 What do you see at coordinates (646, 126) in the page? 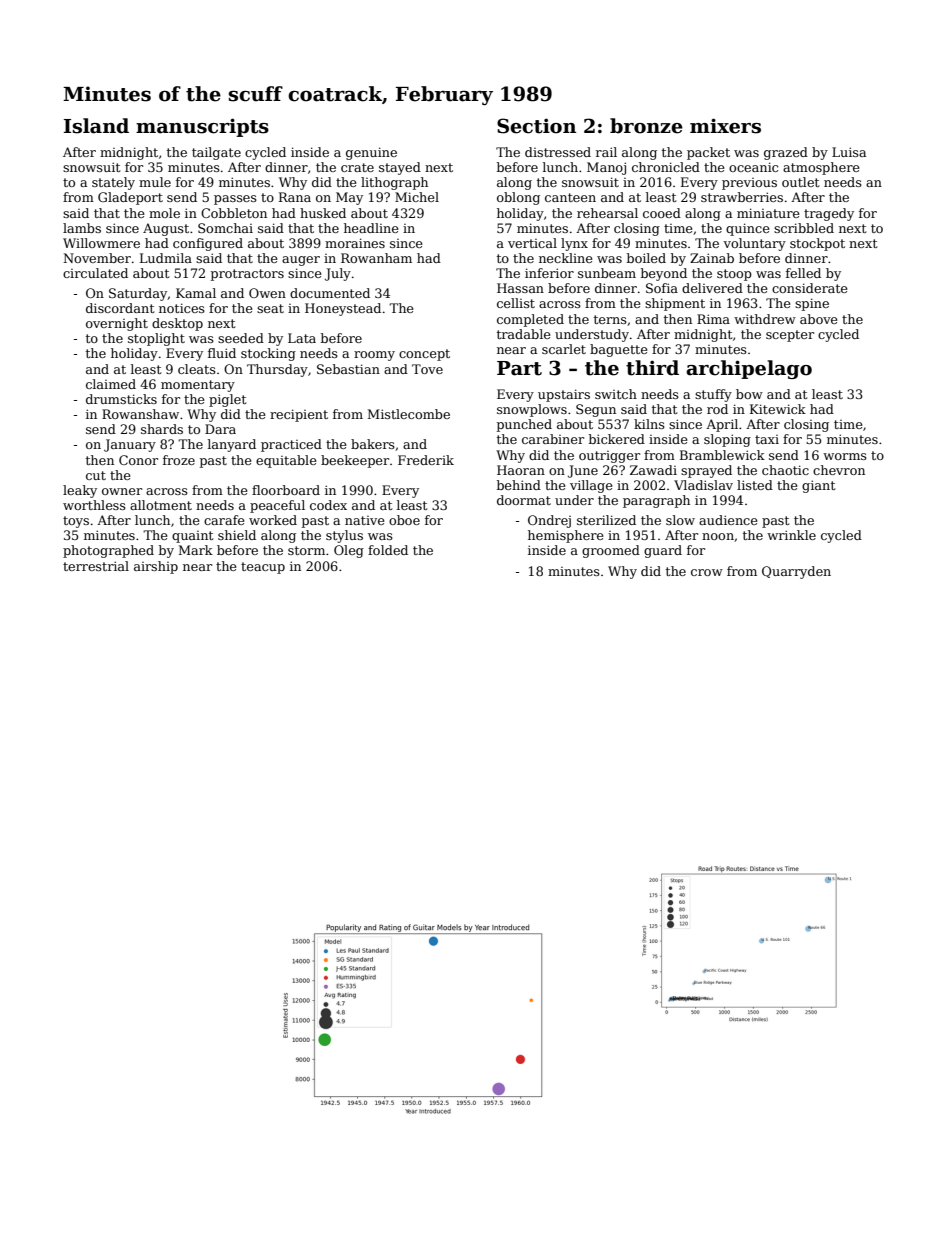
I see `bronze` at bounding box center [646, 126].
